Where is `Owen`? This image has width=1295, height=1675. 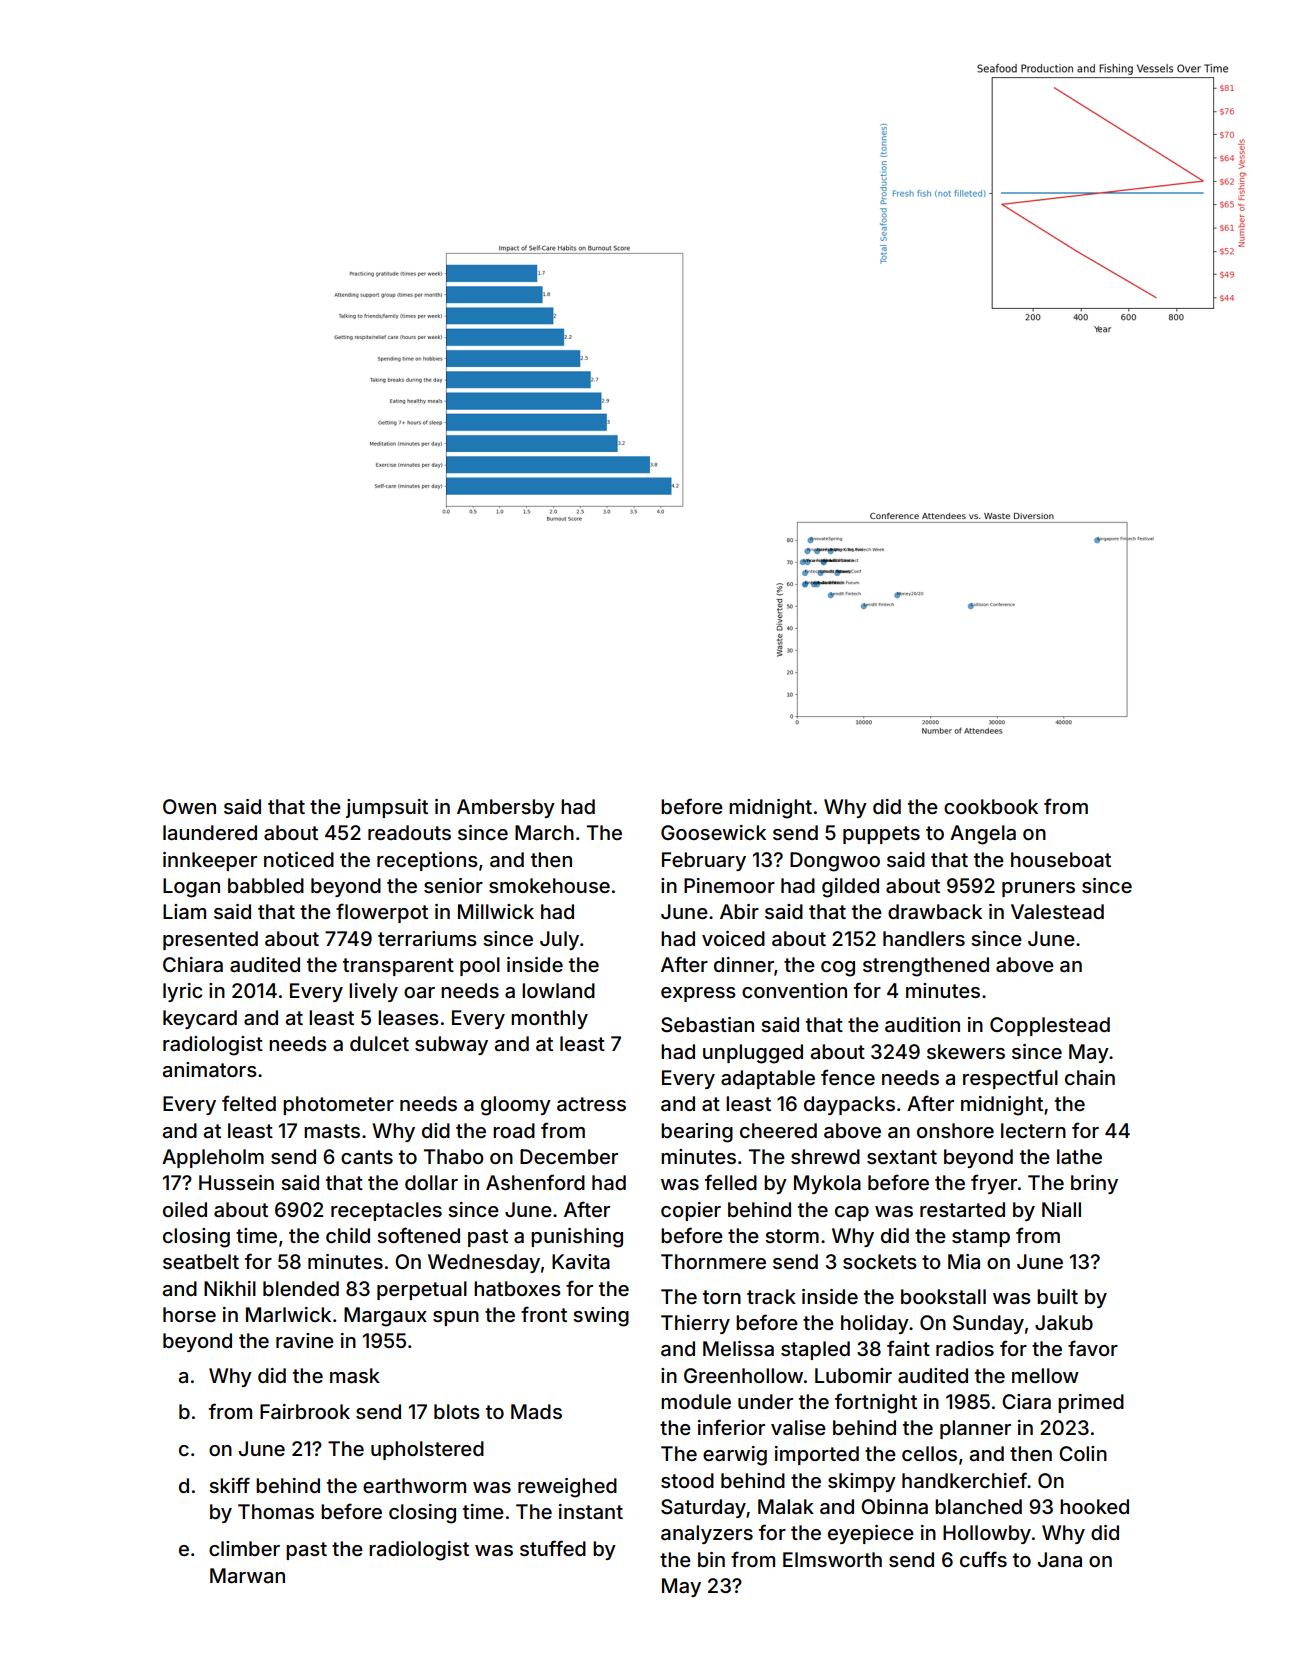 Owen is located at coordinates (189, 806).
